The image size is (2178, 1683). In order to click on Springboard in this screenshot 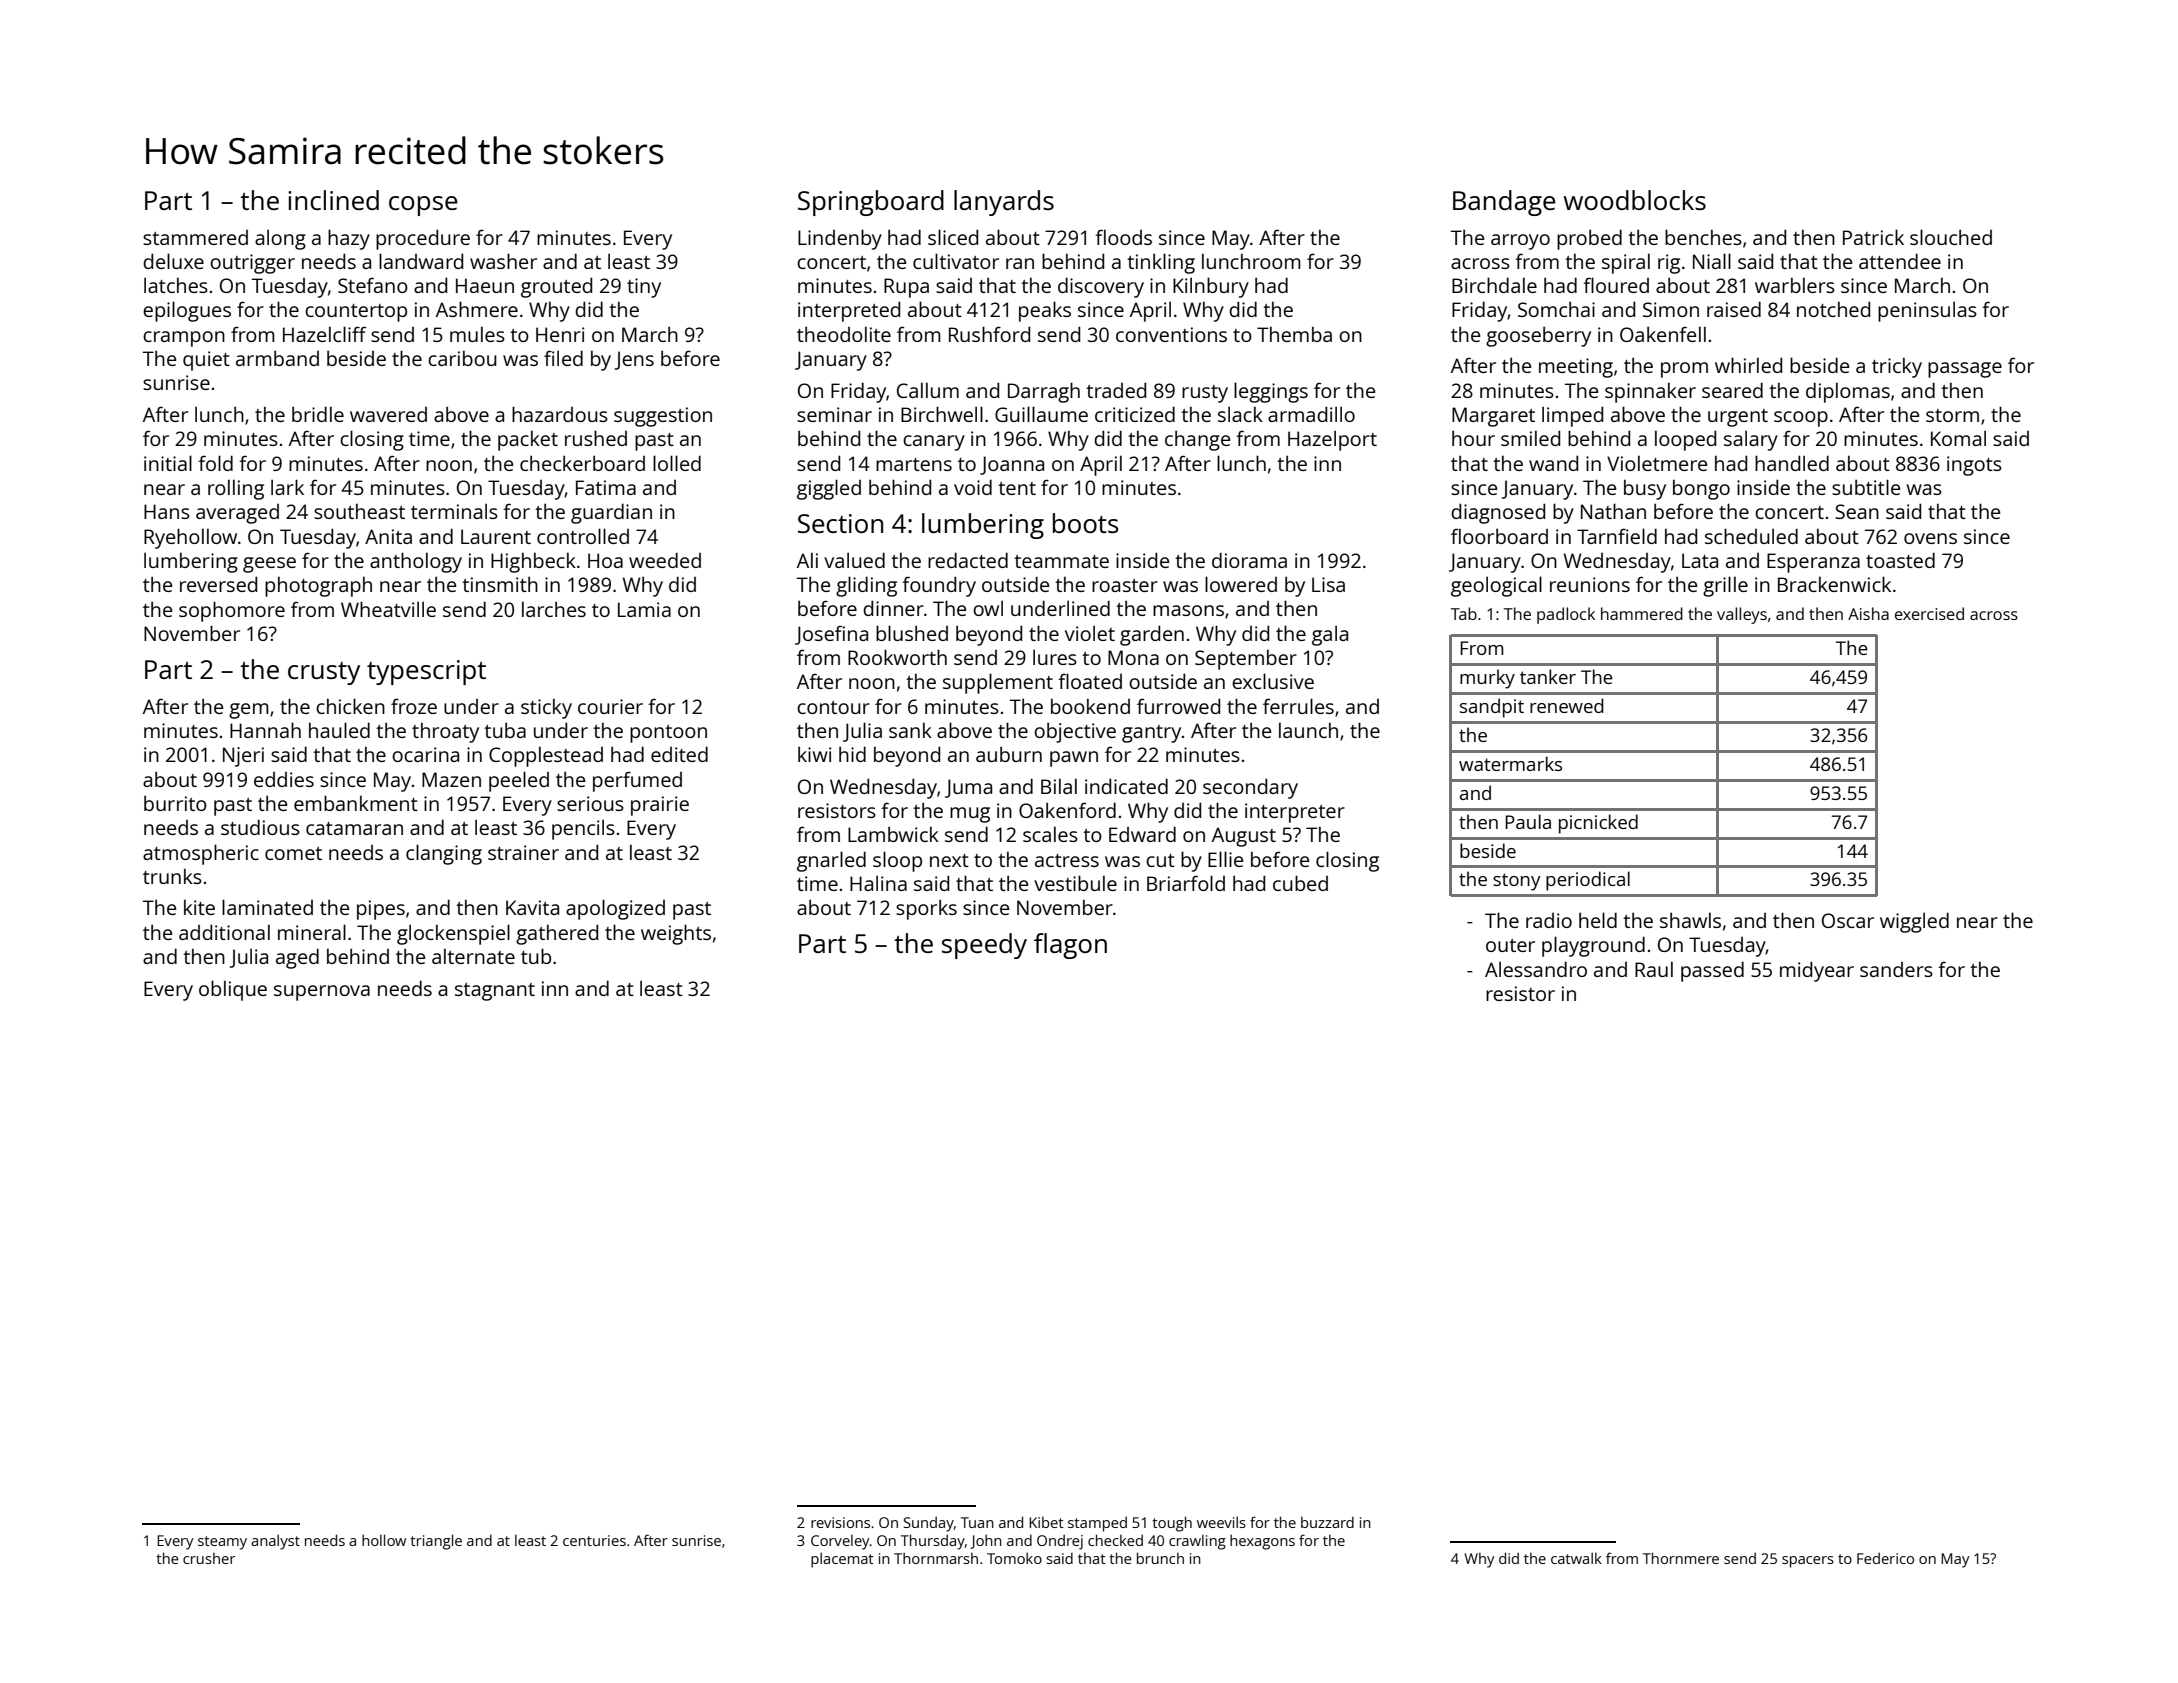, I will do `click(871, 203)`.
